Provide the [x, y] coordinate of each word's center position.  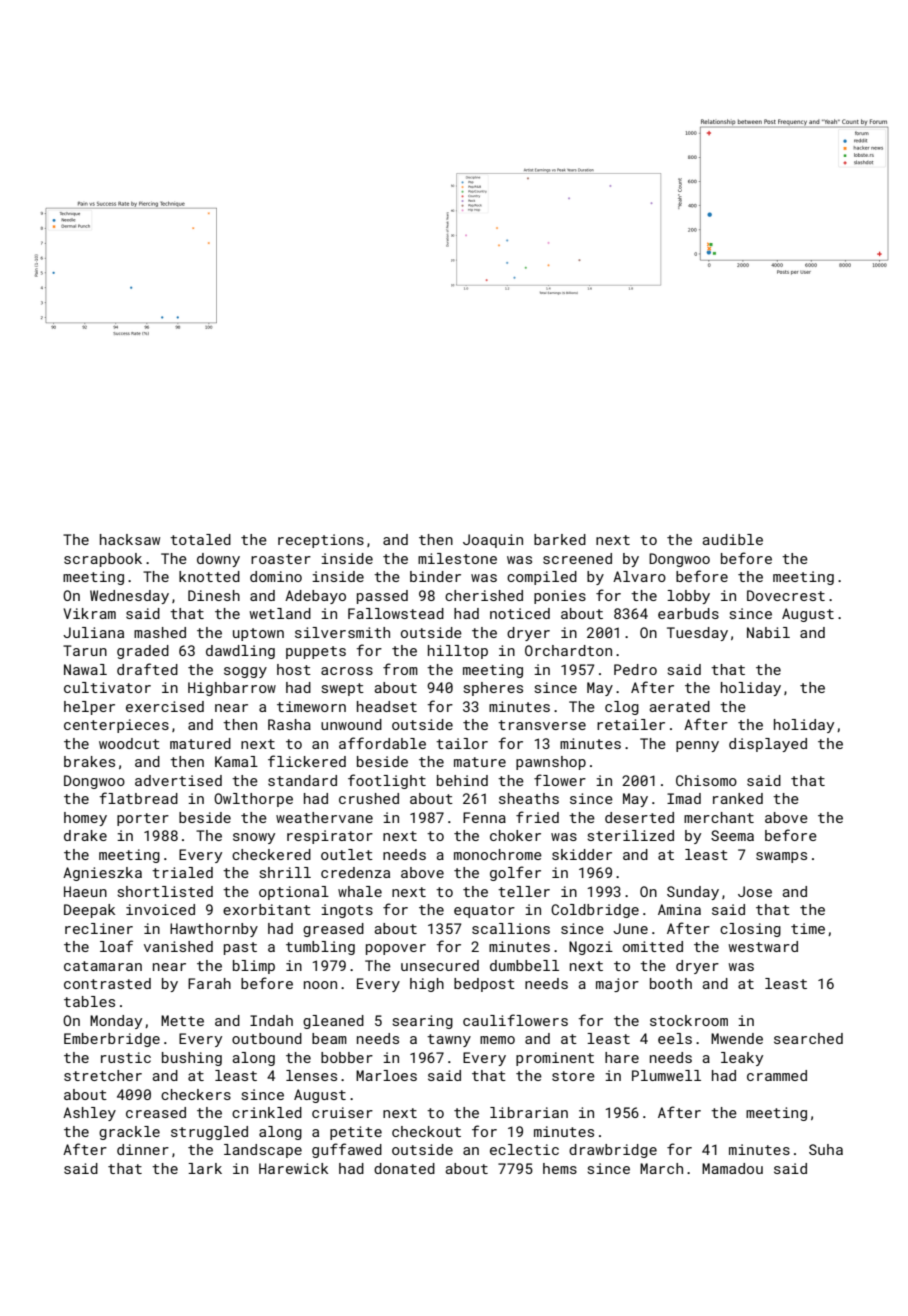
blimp [254, 967]
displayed [768, 745]
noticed [520, 613]
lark [205, 1168]
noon [320, 985]
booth [671, 983]
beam [329, 1038]
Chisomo [706, 780]
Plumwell [666, 1075]
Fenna [484, 817]
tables [89, 1001]
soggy [245, 672]
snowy [254, 838]
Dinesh [214, 595]
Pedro [635, 669]
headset [387, 706]
